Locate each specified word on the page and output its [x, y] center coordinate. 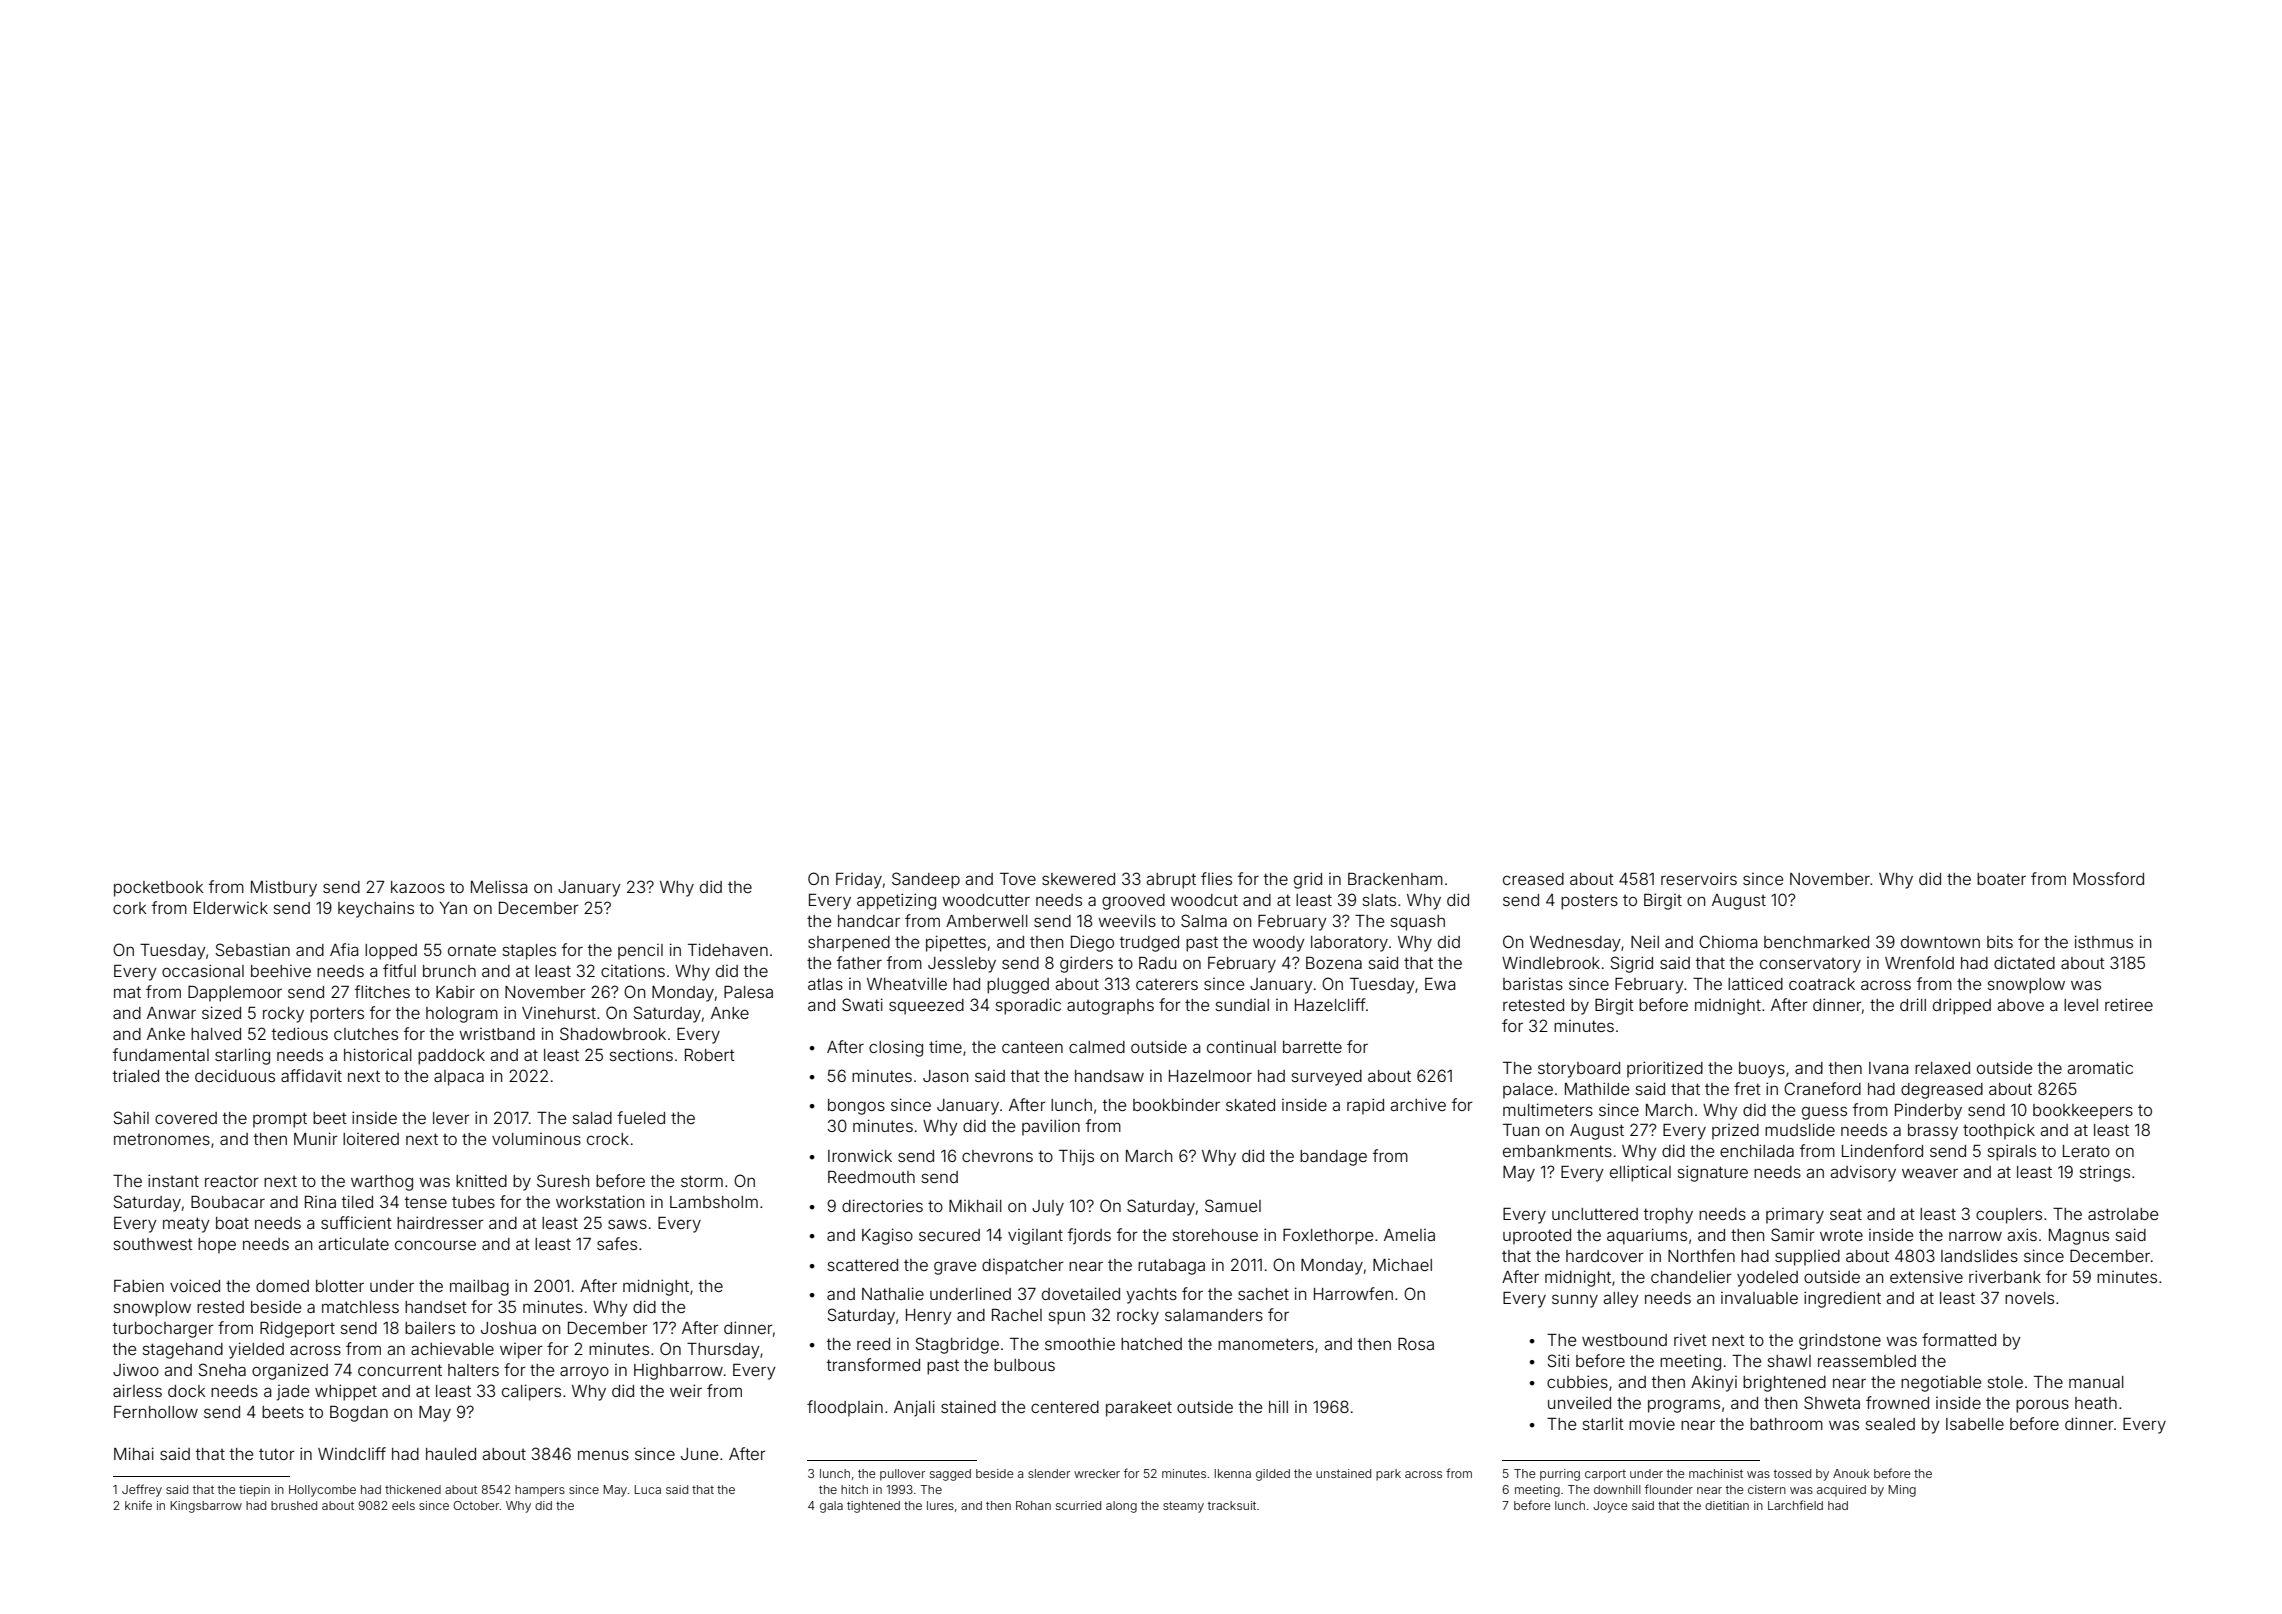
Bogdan [359, 1414]
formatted [1959, 1339]
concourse [435, 1245]
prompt [280, 1120]
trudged [1149, 944]
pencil [640, 952]
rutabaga [1171, 1267]
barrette [1312, 1047]
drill [1913, 1004]
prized [1735, 1132]
